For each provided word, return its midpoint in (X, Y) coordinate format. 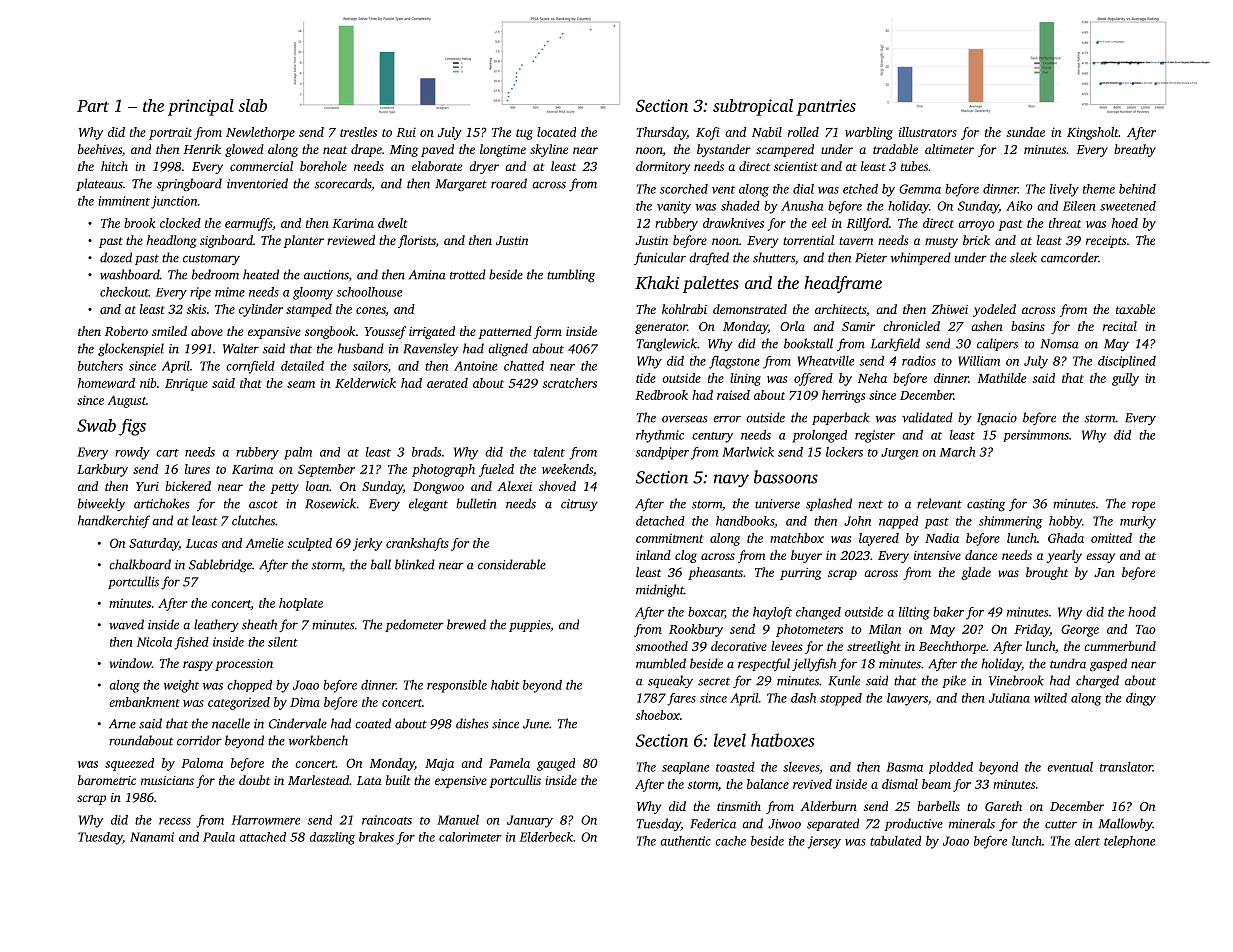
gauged (556, 764)
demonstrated (750, 309)
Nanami (152, 837)
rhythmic (660, 436)
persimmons (1036, 436)
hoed (1125, 223)
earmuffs (248, 224)
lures (197, 469)
